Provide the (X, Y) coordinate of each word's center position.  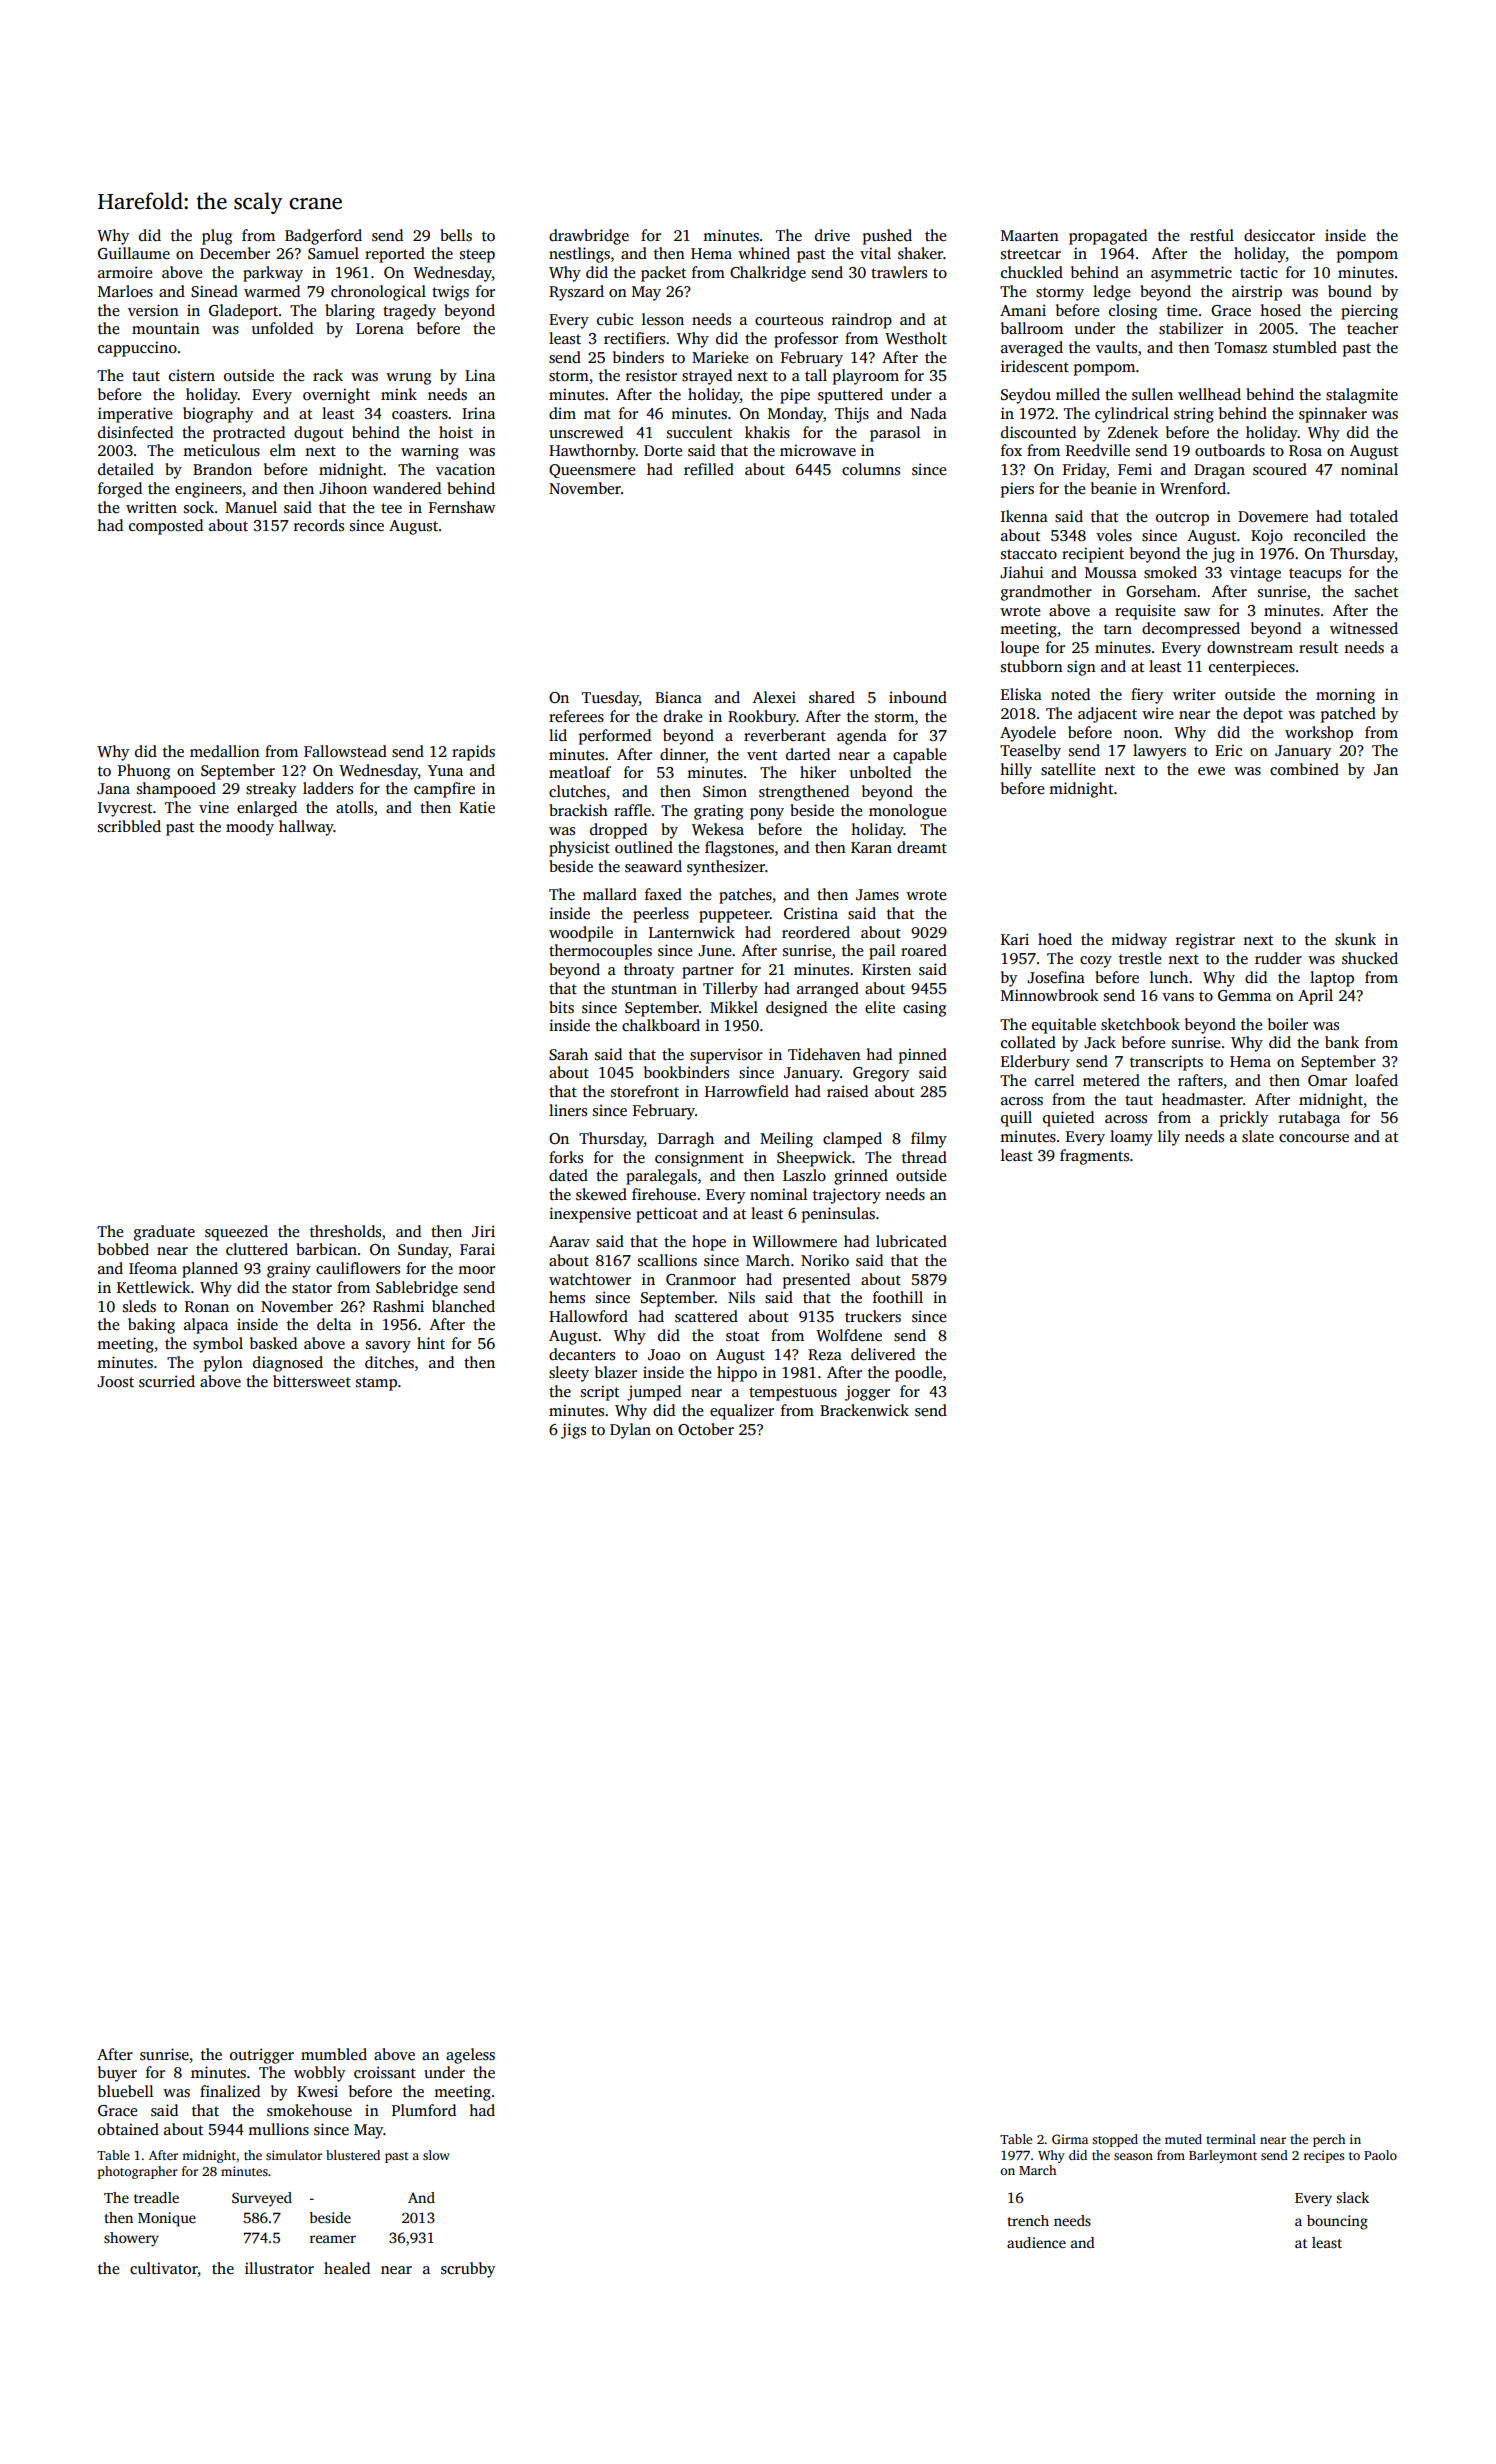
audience (1036, 2242)
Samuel (333, 253)
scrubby (468, 2270)
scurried (167, 1381)
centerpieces (1252, 668)
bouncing (1337, 2222)
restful (1212, 235)
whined (764, 253)
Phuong (144, 772)
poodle (918, 1374)
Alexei (774, 697)
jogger (867, 1393)
